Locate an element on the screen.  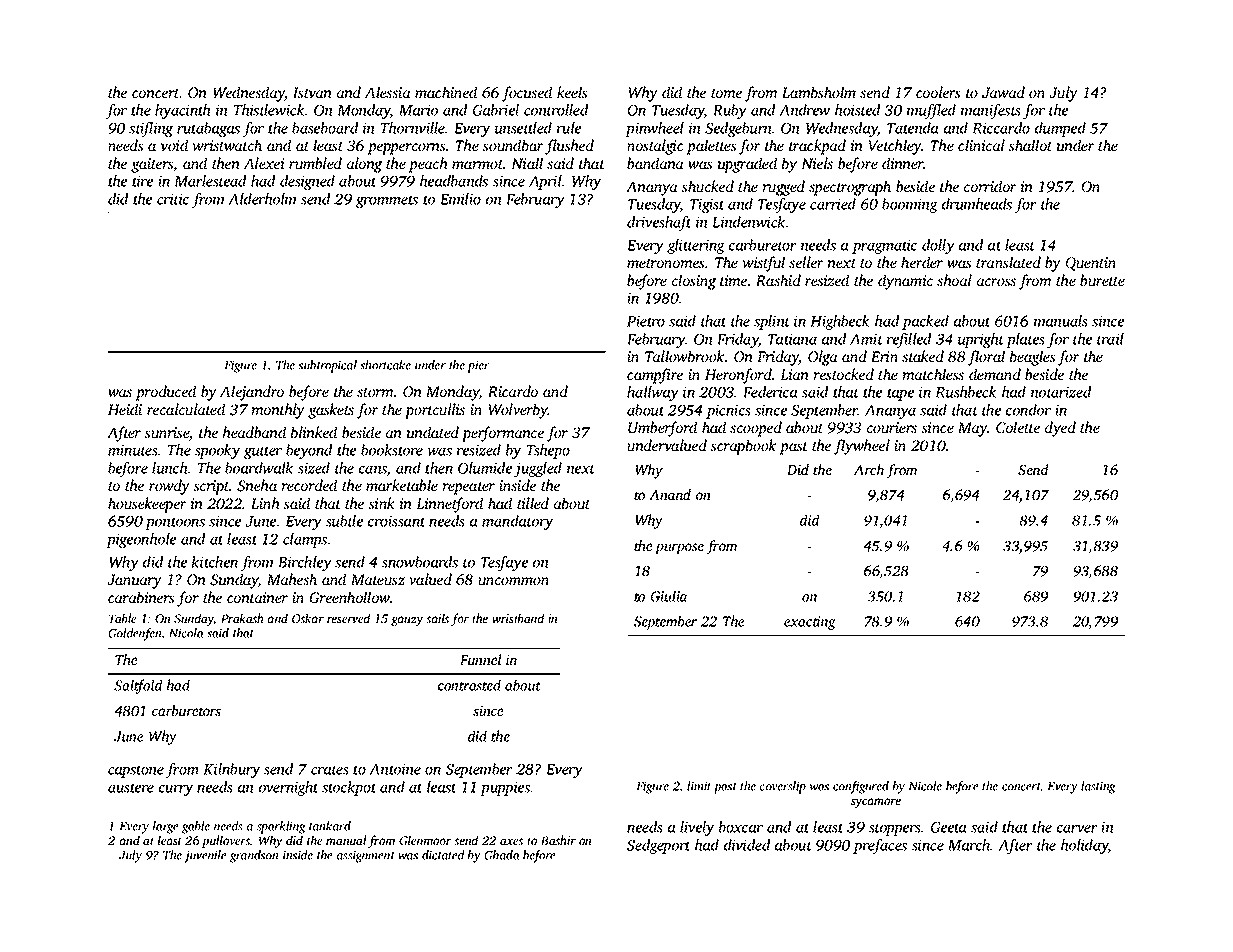
dinner is located at coordinates (903, 163).
